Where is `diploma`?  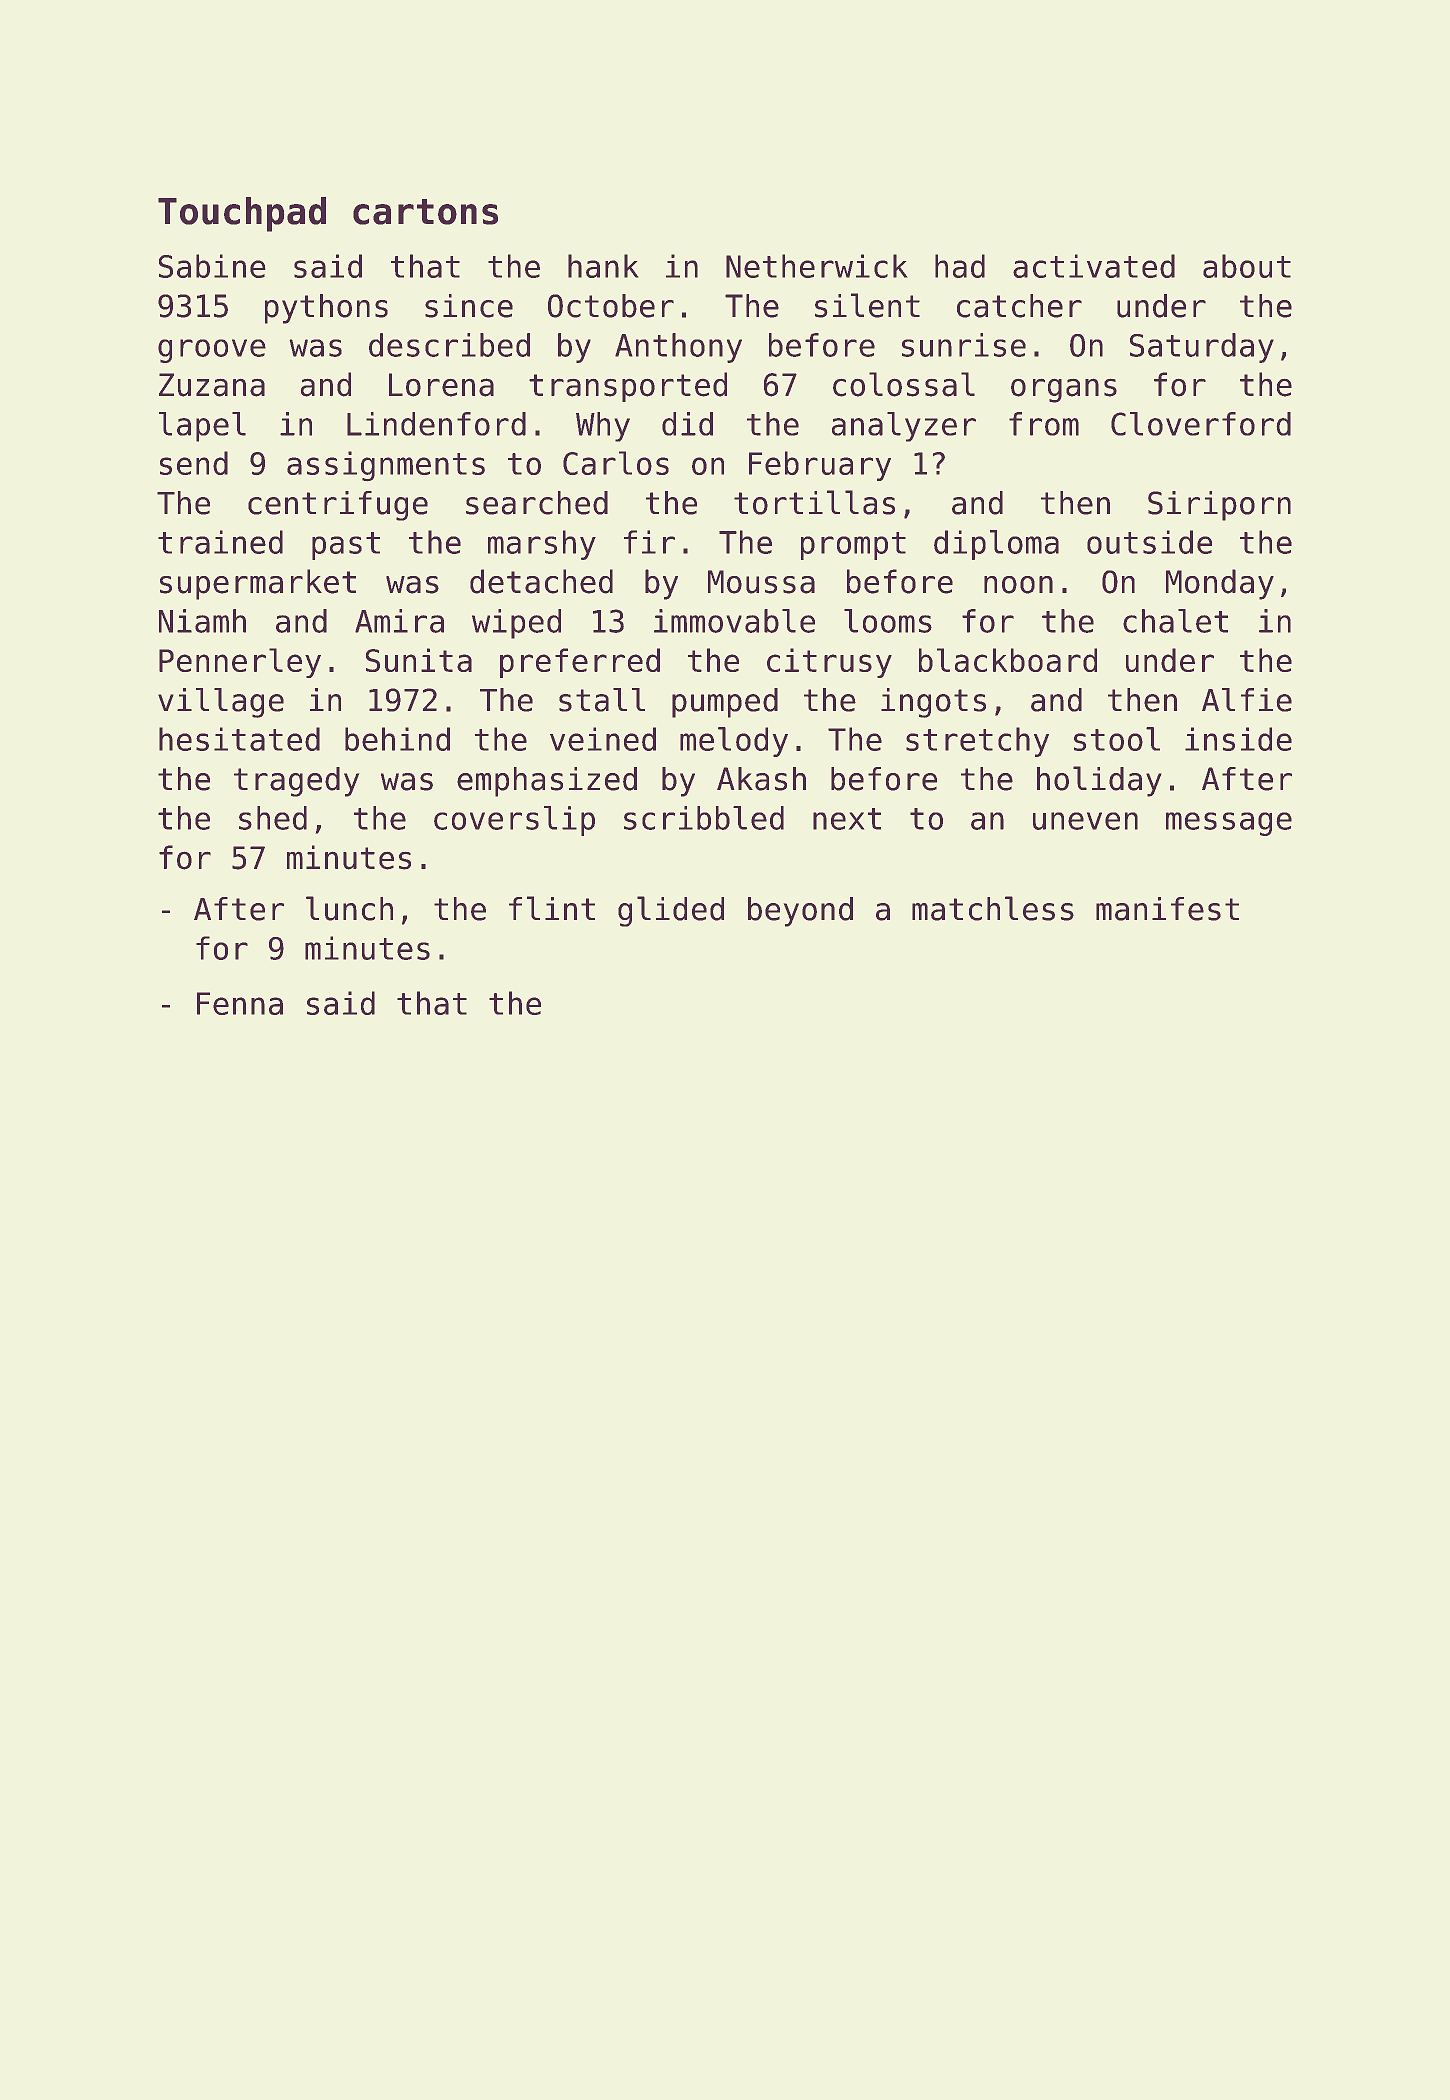
diploma is located at coordinates (996, 545).
